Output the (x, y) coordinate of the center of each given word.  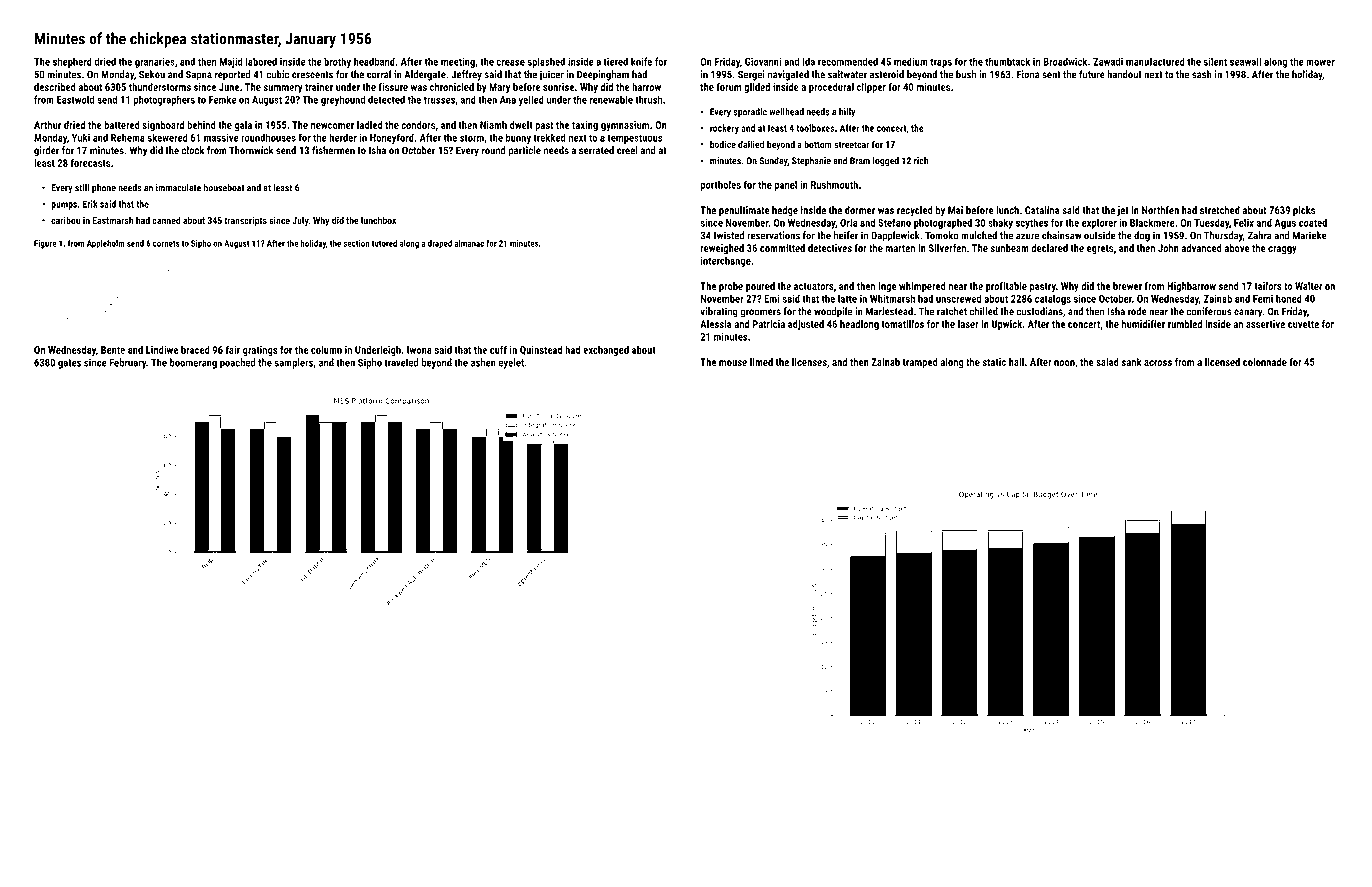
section (356, 243)
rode (1137, 311)
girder (46, 151)
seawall (1245, 61)
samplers (294, 363)
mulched (979, 235)
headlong (859, 325)
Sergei (751, 75)
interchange (726, 261)
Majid (231, 62)
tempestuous (635, 139)
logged (886, 162)
